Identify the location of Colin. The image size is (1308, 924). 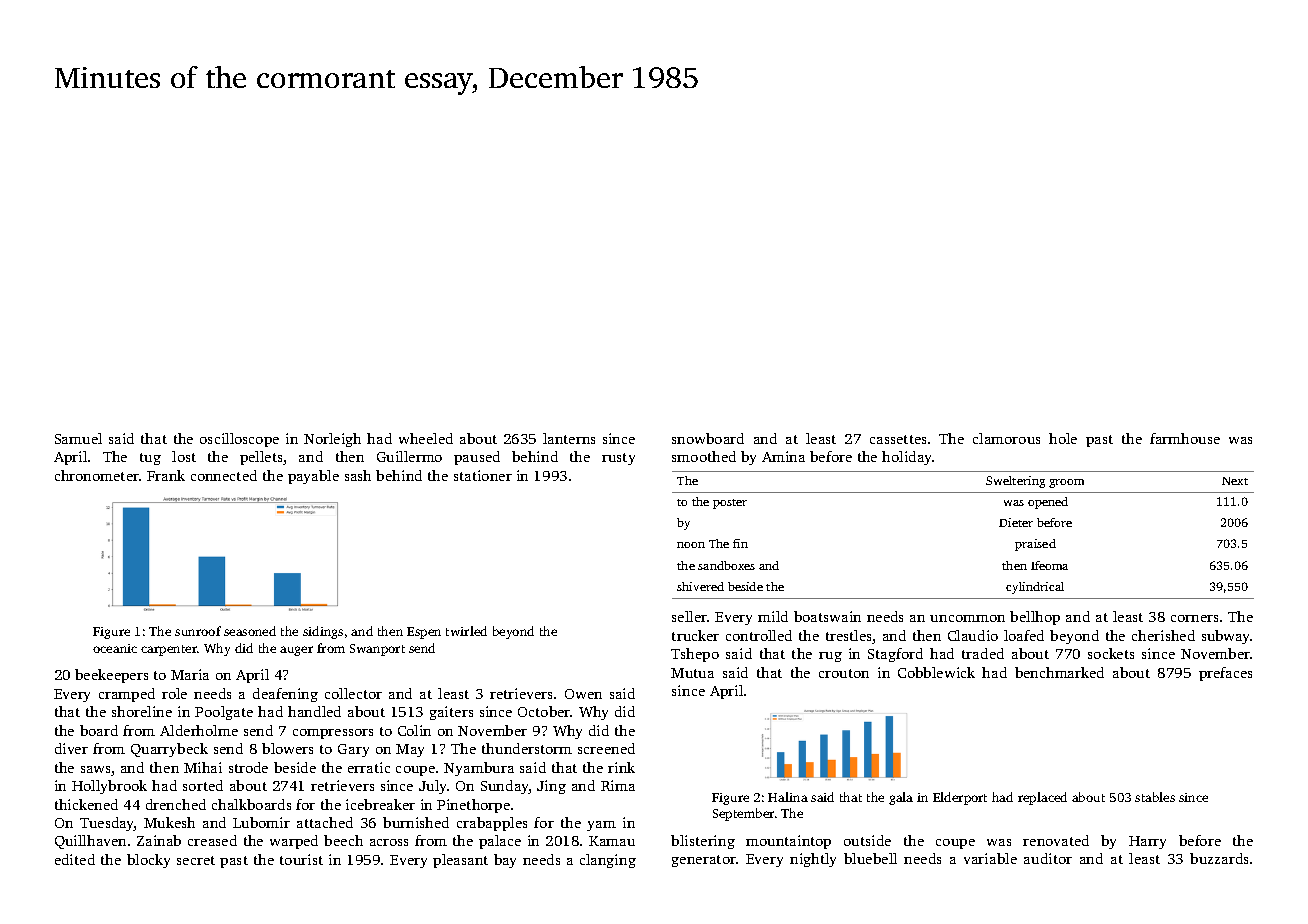
(414, 730).
